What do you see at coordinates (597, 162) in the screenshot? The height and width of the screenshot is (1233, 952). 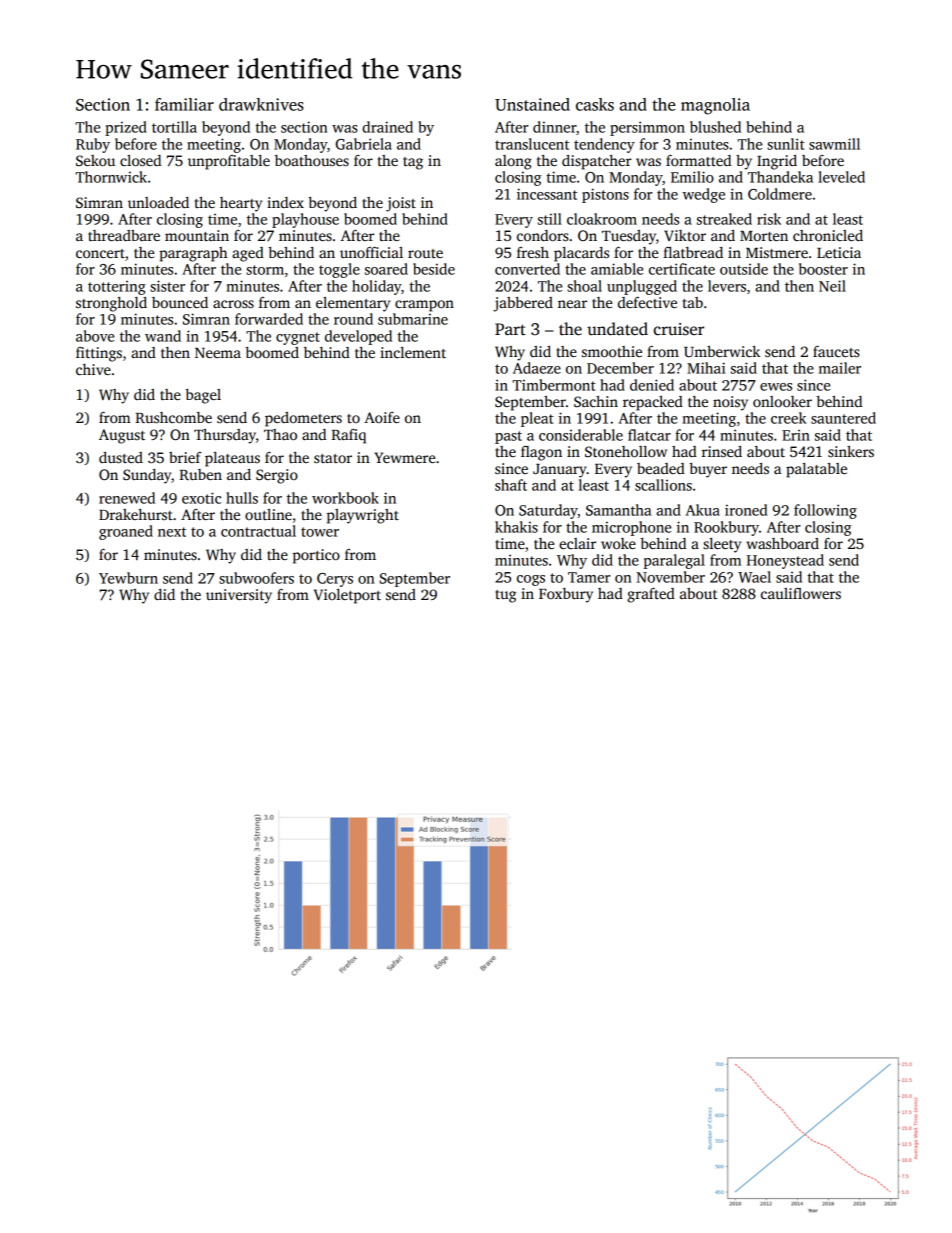 I see `dispatcher` at bounding box center [597, 162].
